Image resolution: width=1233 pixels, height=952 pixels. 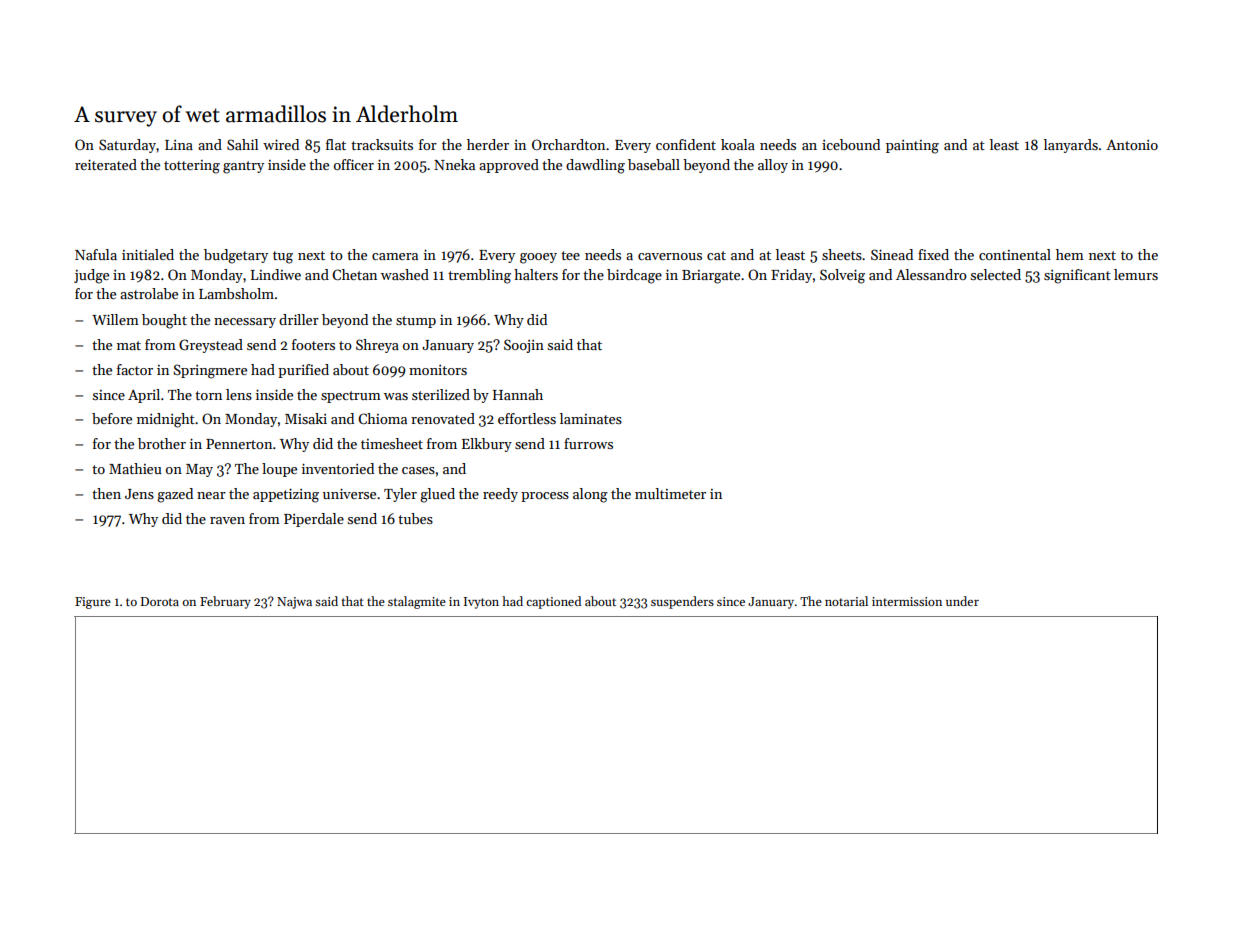 What do you see at coordinates (1070, 254) in the screenshot?
I see `hem` at bounding box center [1070, 254].
